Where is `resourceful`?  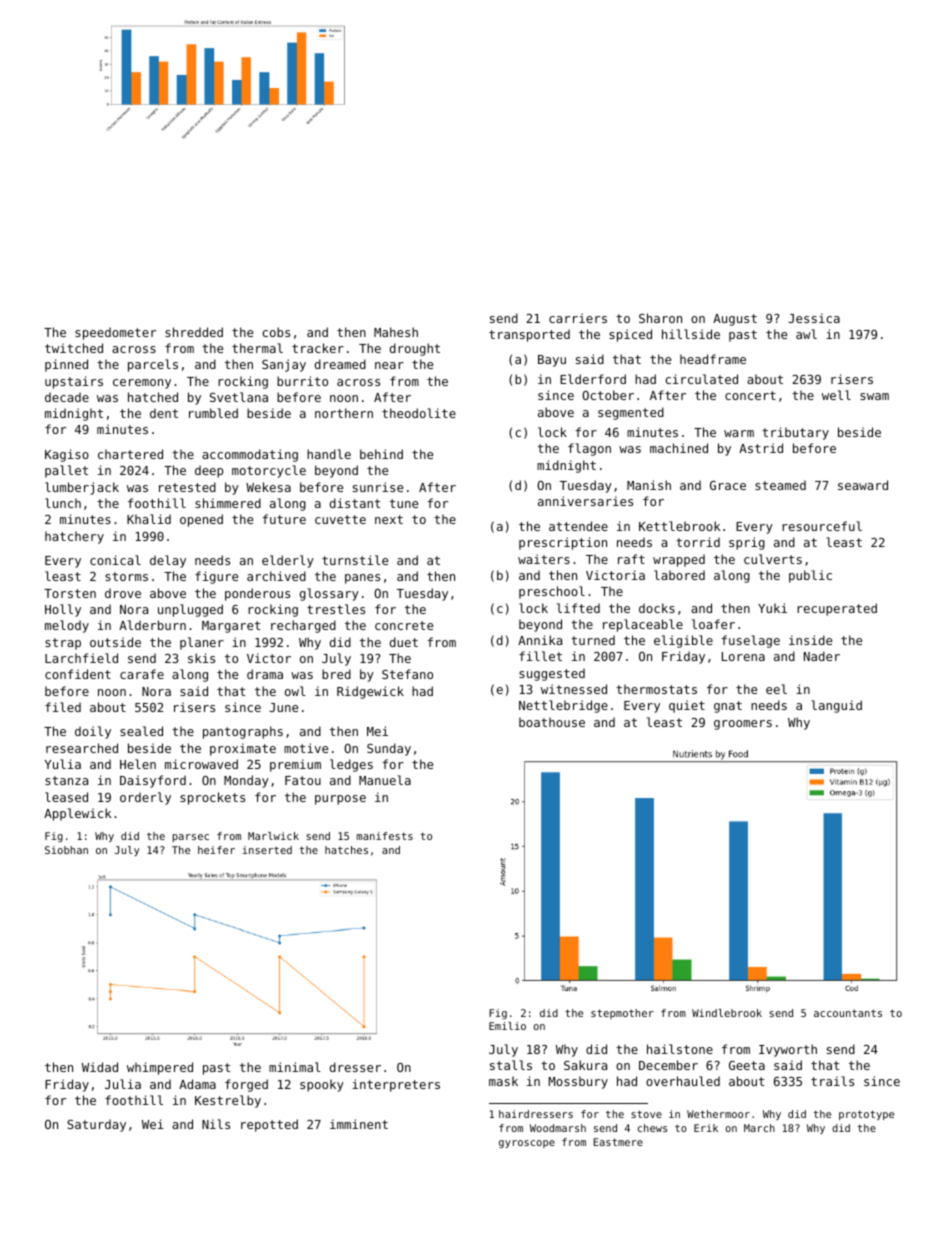
resourceful is located at coordinates (822, 526).
